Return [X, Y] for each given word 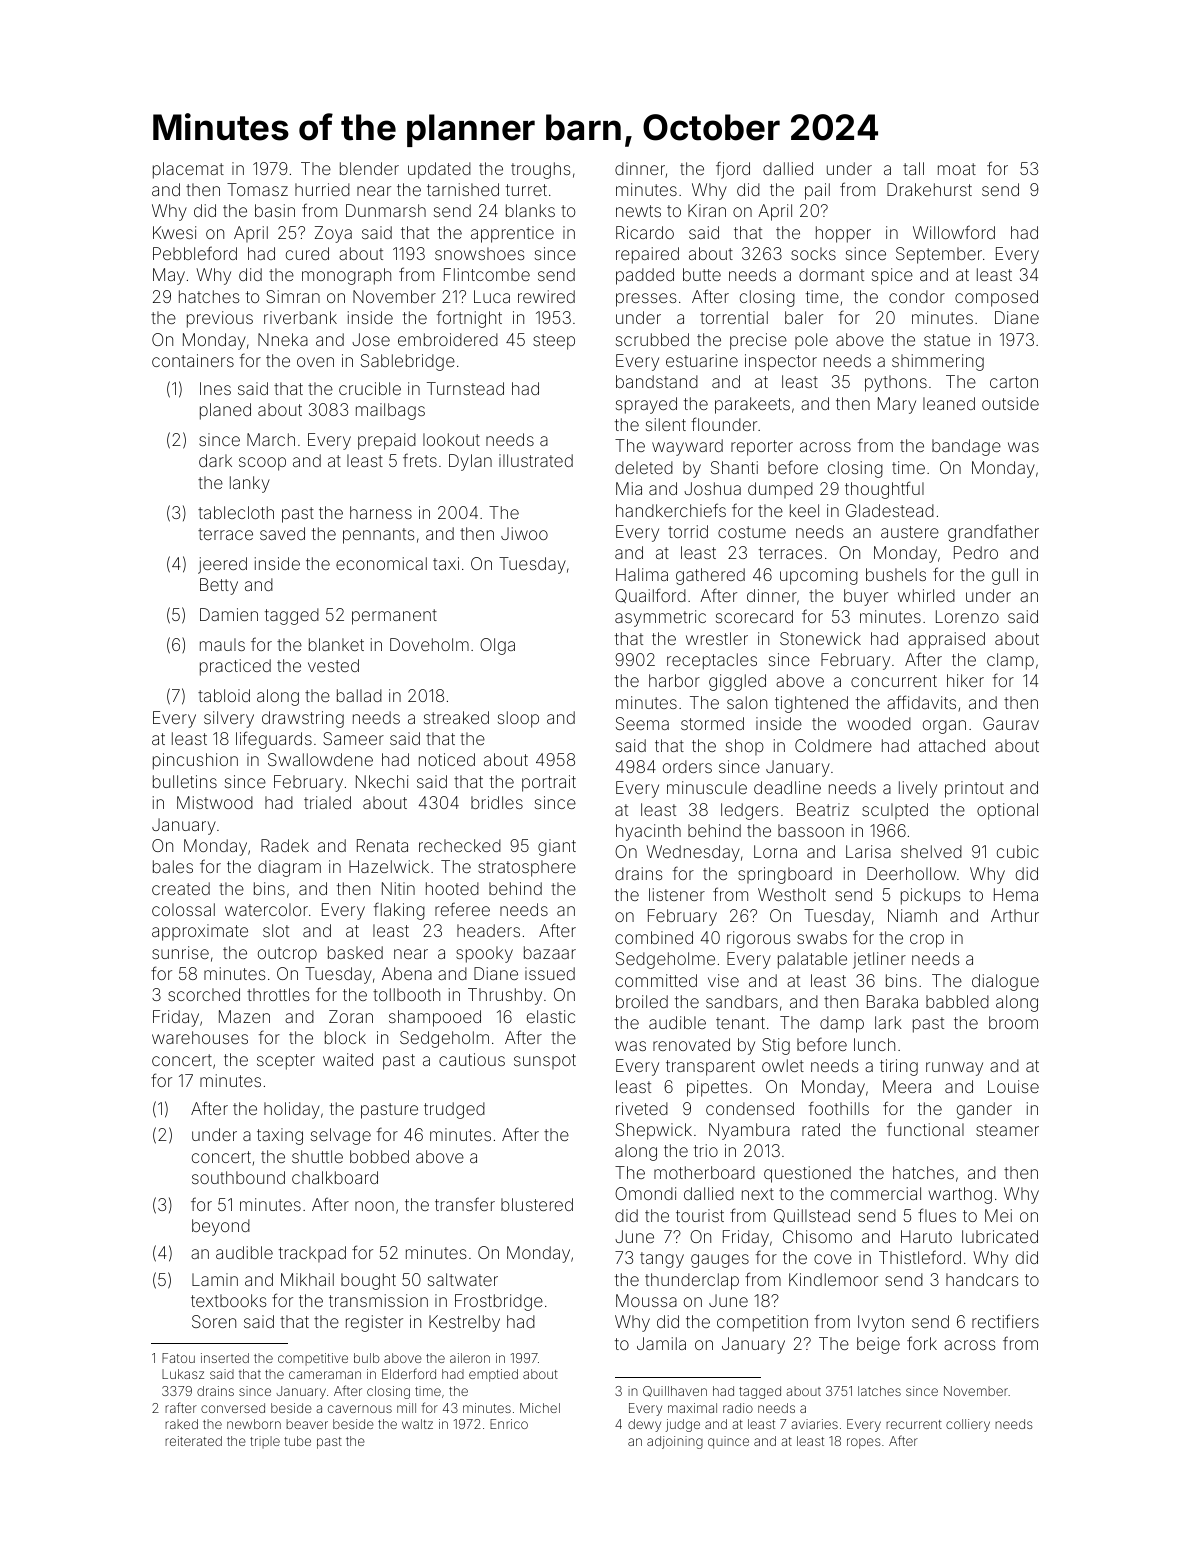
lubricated [1000, 1236]
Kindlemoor [833, 1279]
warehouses [200, 1037]
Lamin [215, 1279]
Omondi [645, 1193]
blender [369, 168]
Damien [229, 614]
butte [702, 274]
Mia [629, 488]
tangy [662, 1260]
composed [996, 298]
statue [947, 340]
